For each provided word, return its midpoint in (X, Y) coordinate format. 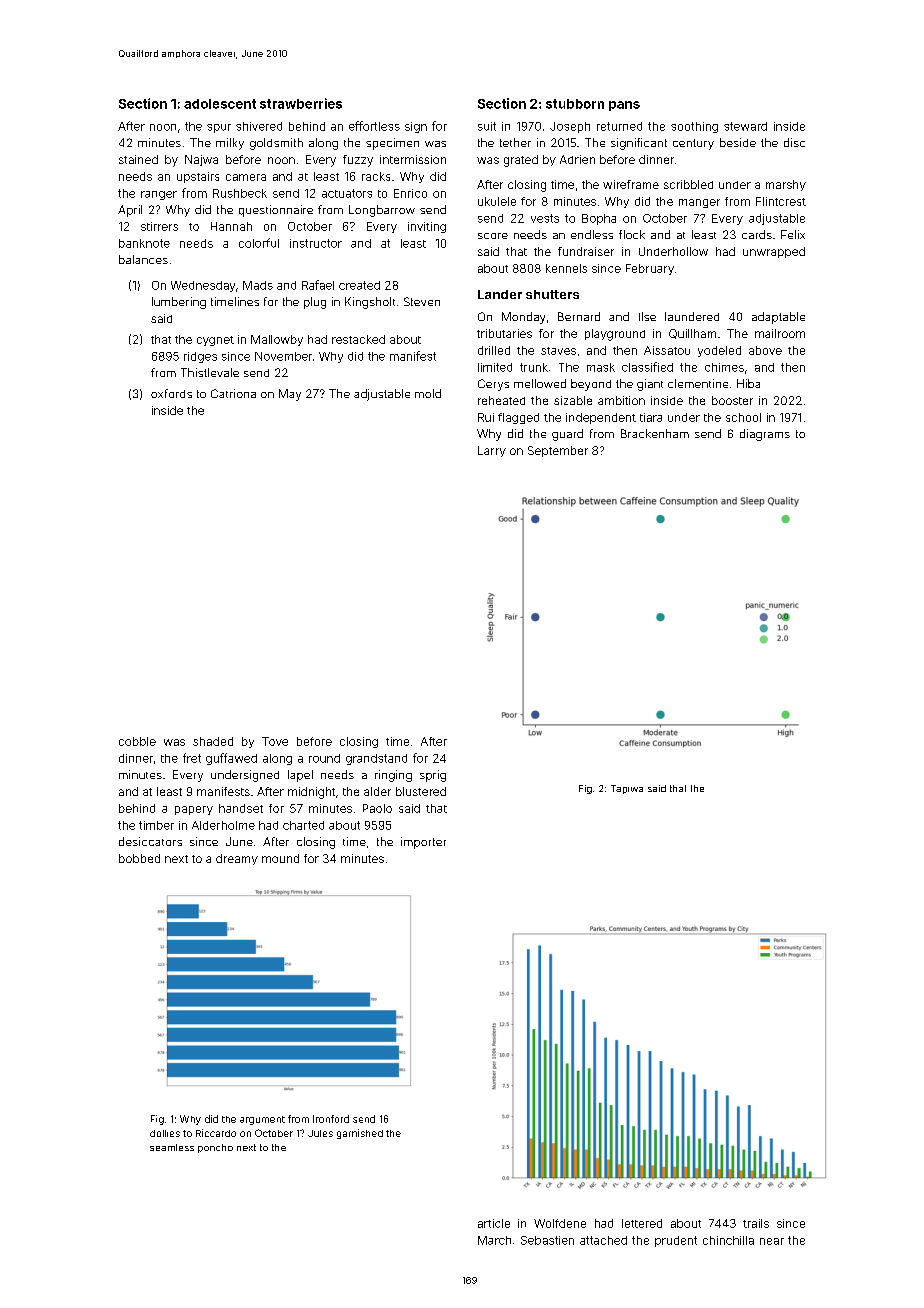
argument (262, 1120)
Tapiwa (627, 789)
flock (632, 234)
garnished (360, 1134)
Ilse (647, 316)
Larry (492, 451)
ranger (159, 195)
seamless (172, 1147)
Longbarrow (382, 211)
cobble (137, 741)
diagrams (765, 435)
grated (521, 161)
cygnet (215, 341)
